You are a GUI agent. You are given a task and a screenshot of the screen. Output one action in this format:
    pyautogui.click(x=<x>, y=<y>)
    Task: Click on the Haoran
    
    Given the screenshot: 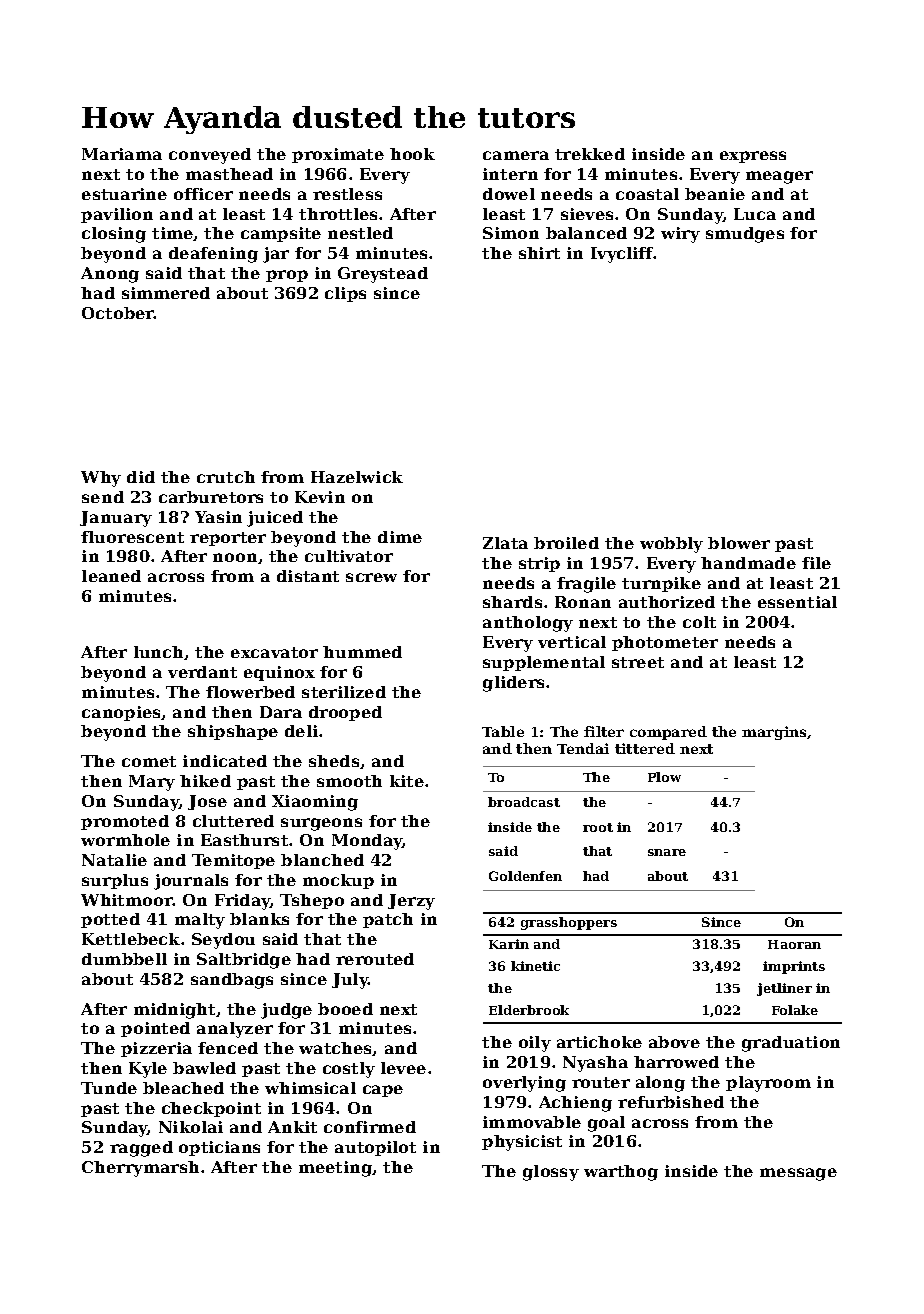 What is the action you would take?
    pyautogui.click(x=794, y=944)
